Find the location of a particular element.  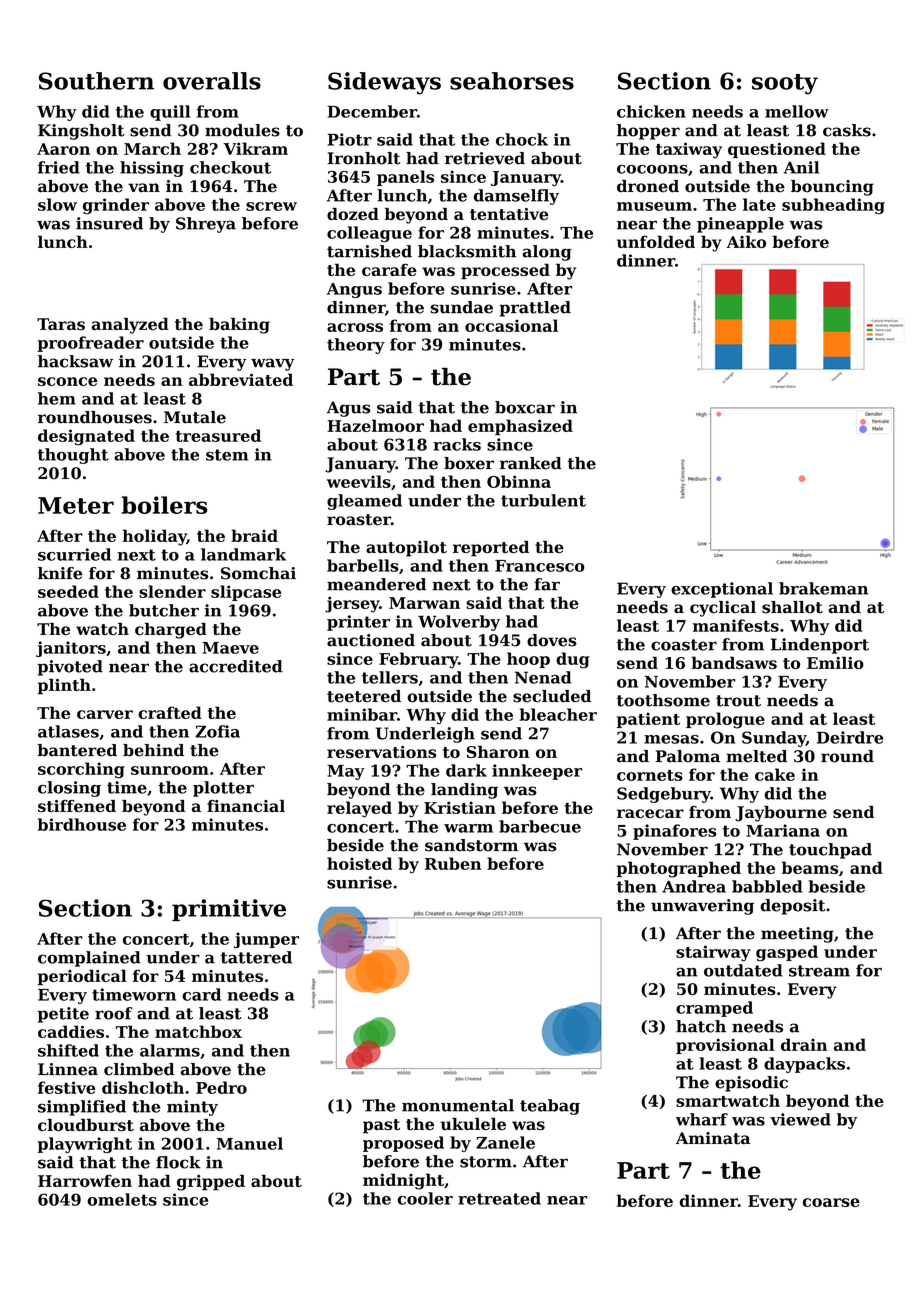

sooty is located at coordinates (785, 84).
